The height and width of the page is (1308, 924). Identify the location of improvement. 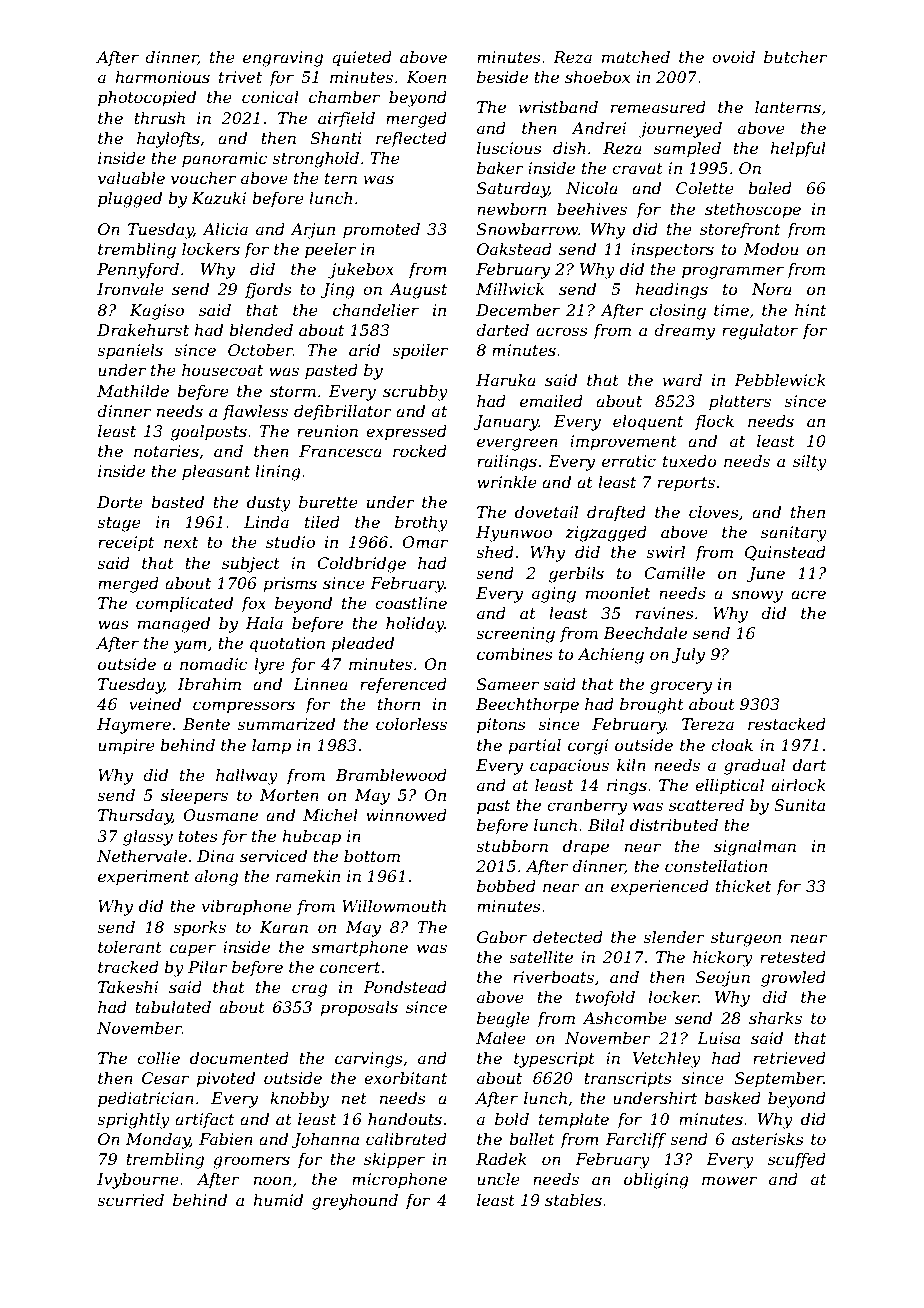
(623, 443).
